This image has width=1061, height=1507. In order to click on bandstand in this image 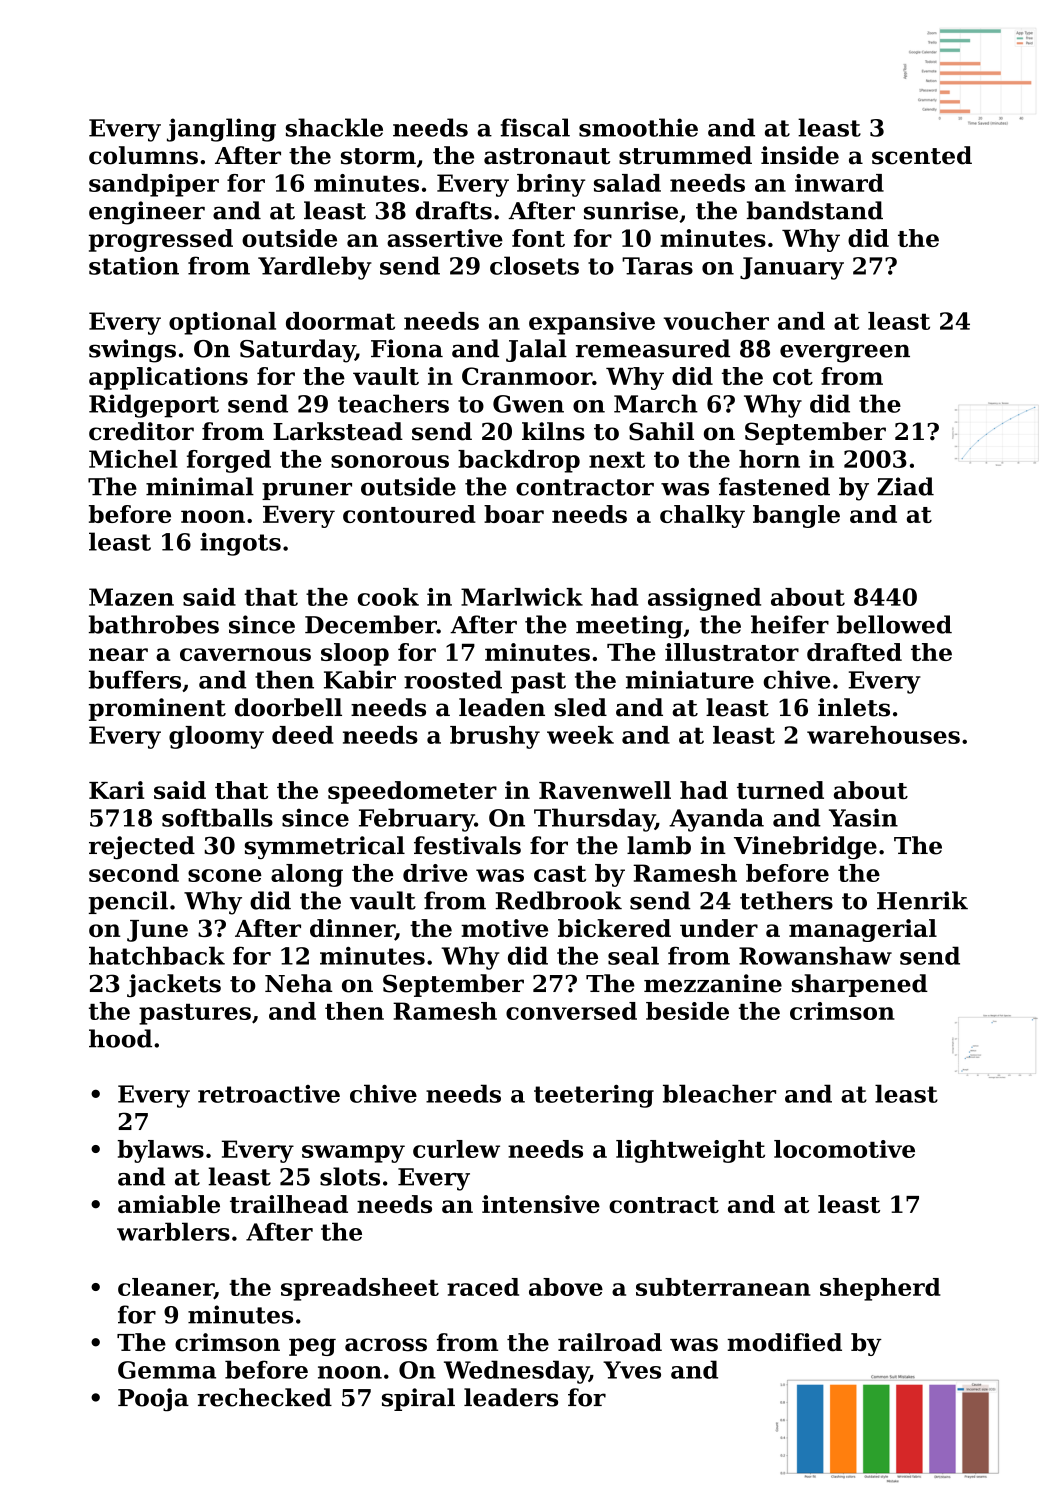, I will do `click(815, 210)`.
